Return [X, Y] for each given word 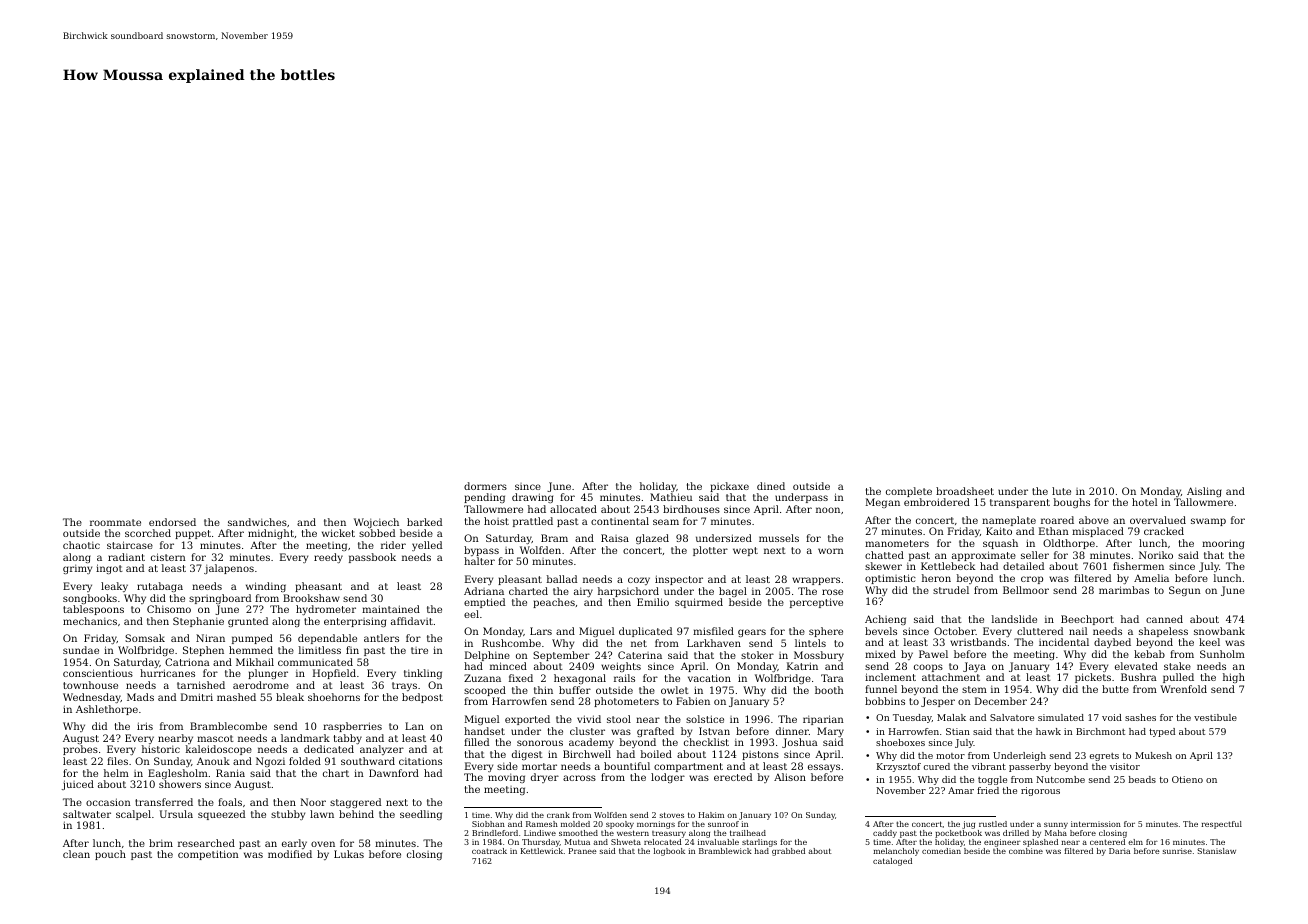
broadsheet [965, 491]
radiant [126, 557]
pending [484, 498]
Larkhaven [714, 643]
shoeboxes [900, 742]
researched [206, 843]
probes [80, 750]
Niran [210, 638]
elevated [1136, 666]
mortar [539, 766]
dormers [485, 486]
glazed [652, 539]
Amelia [1151, 578]
